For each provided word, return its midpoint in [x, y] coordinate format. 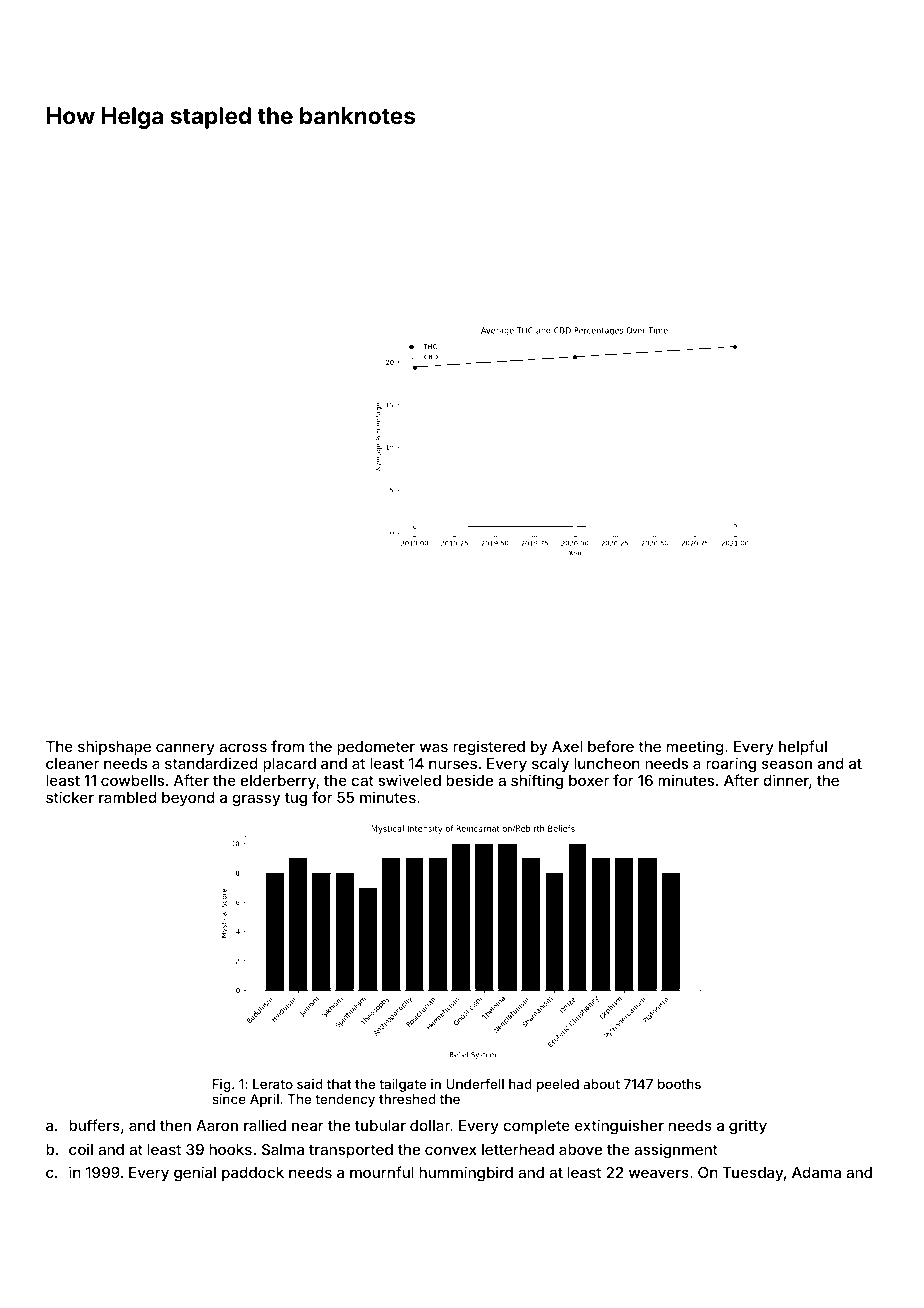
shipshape [114, 747]
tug [296, 800]
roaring [731, 765]
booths [679, 1084]
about [602, 1084]
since [229, 1099]
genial [195, 1173]
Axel [567, 746]
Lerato [273, 1084]
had [520, 1084]
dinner [786, 780]
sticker [70, 797]
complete [536, 1127]
